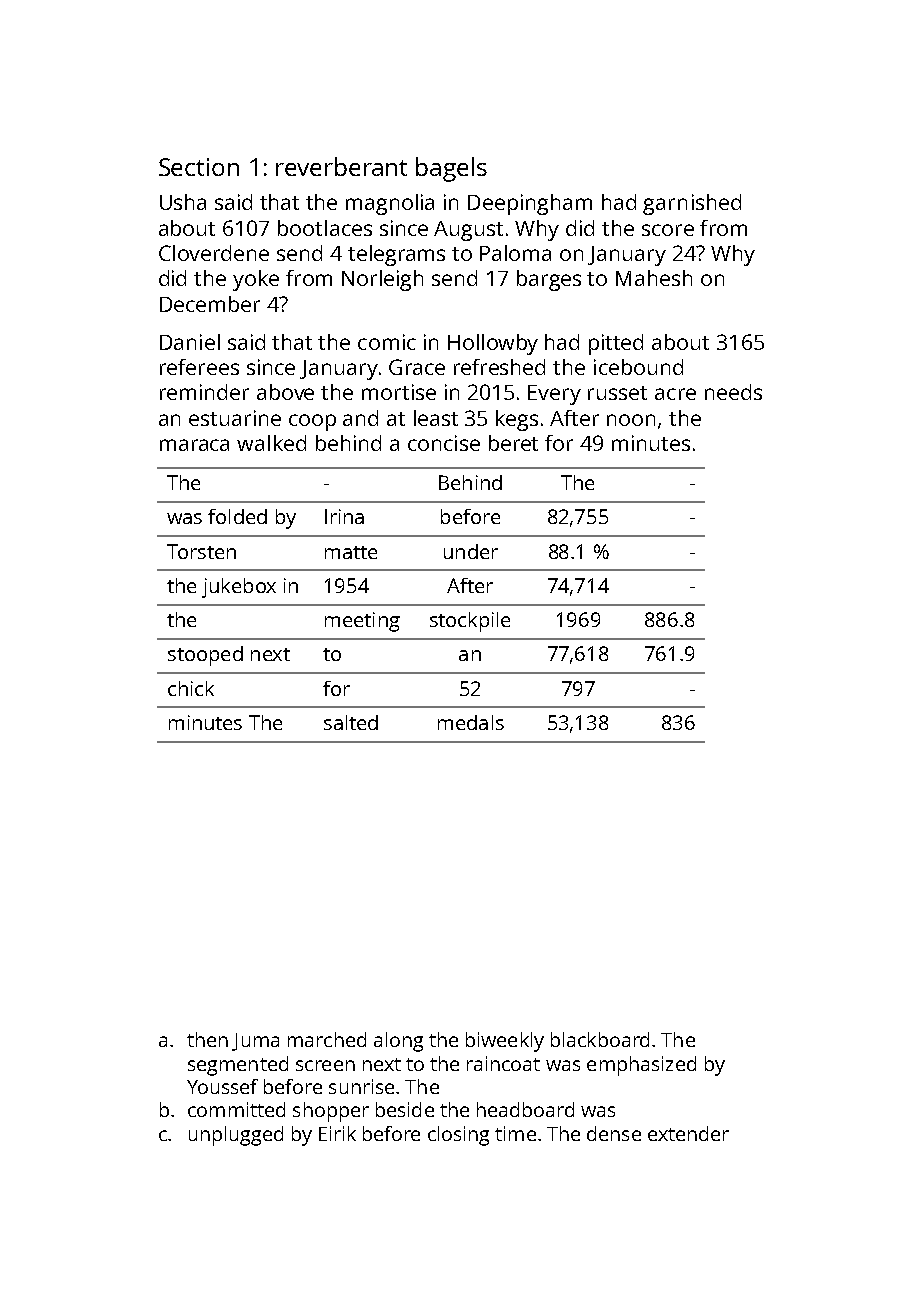 This document has height=1311, width=924. Describe the element at coordinates (201, 551) in the document. I see `Torsten` at that location.
